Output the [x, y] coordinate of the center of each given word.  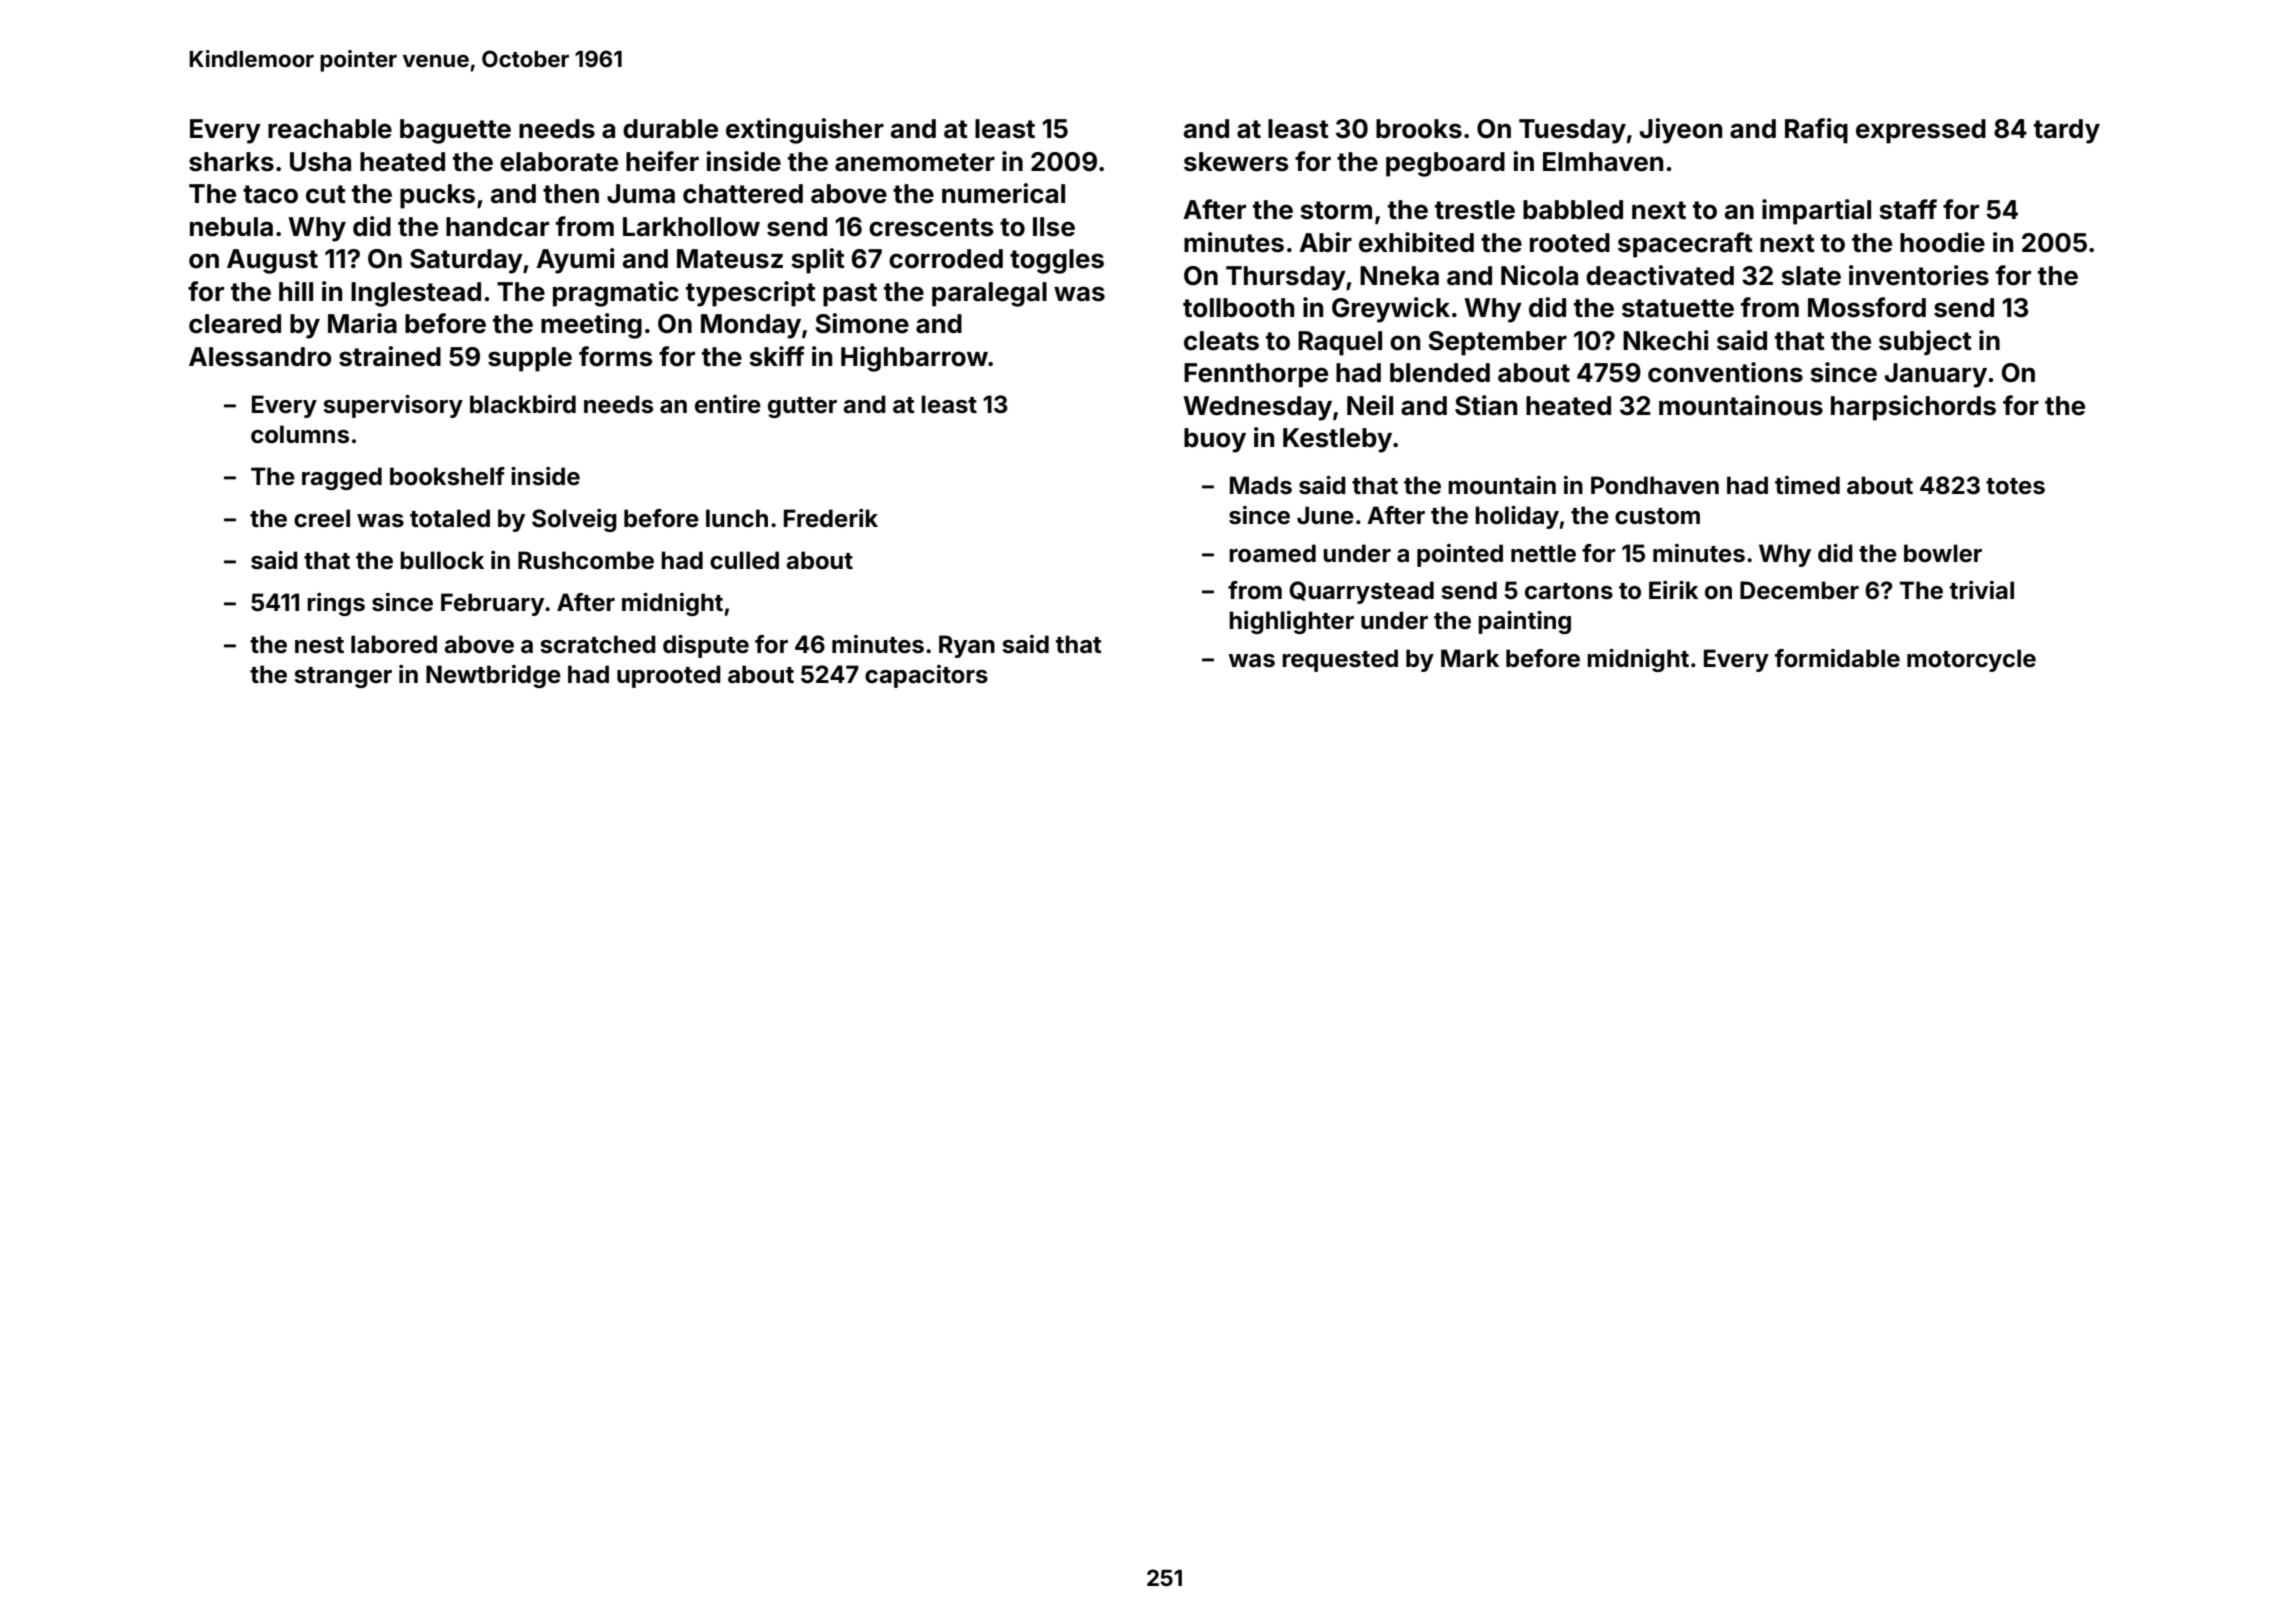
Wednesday [1257, 408]
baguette [455, 131]
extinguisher [805, 131]
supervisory [393, 406]
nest [319, 645]
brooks [1419, 129]
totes [2015, 486]
